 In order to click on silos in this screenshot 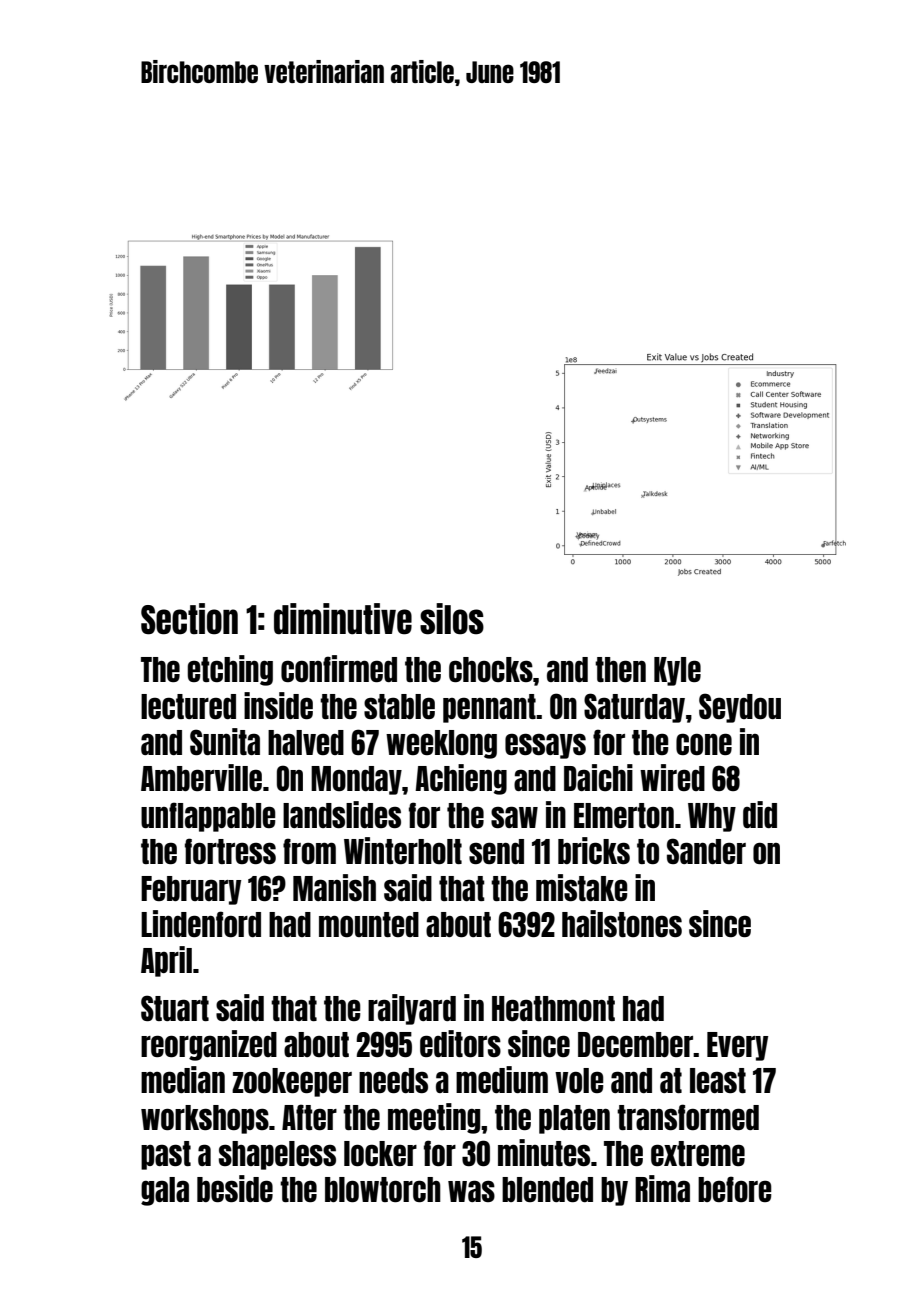, I will do `click(452, 619)`.
